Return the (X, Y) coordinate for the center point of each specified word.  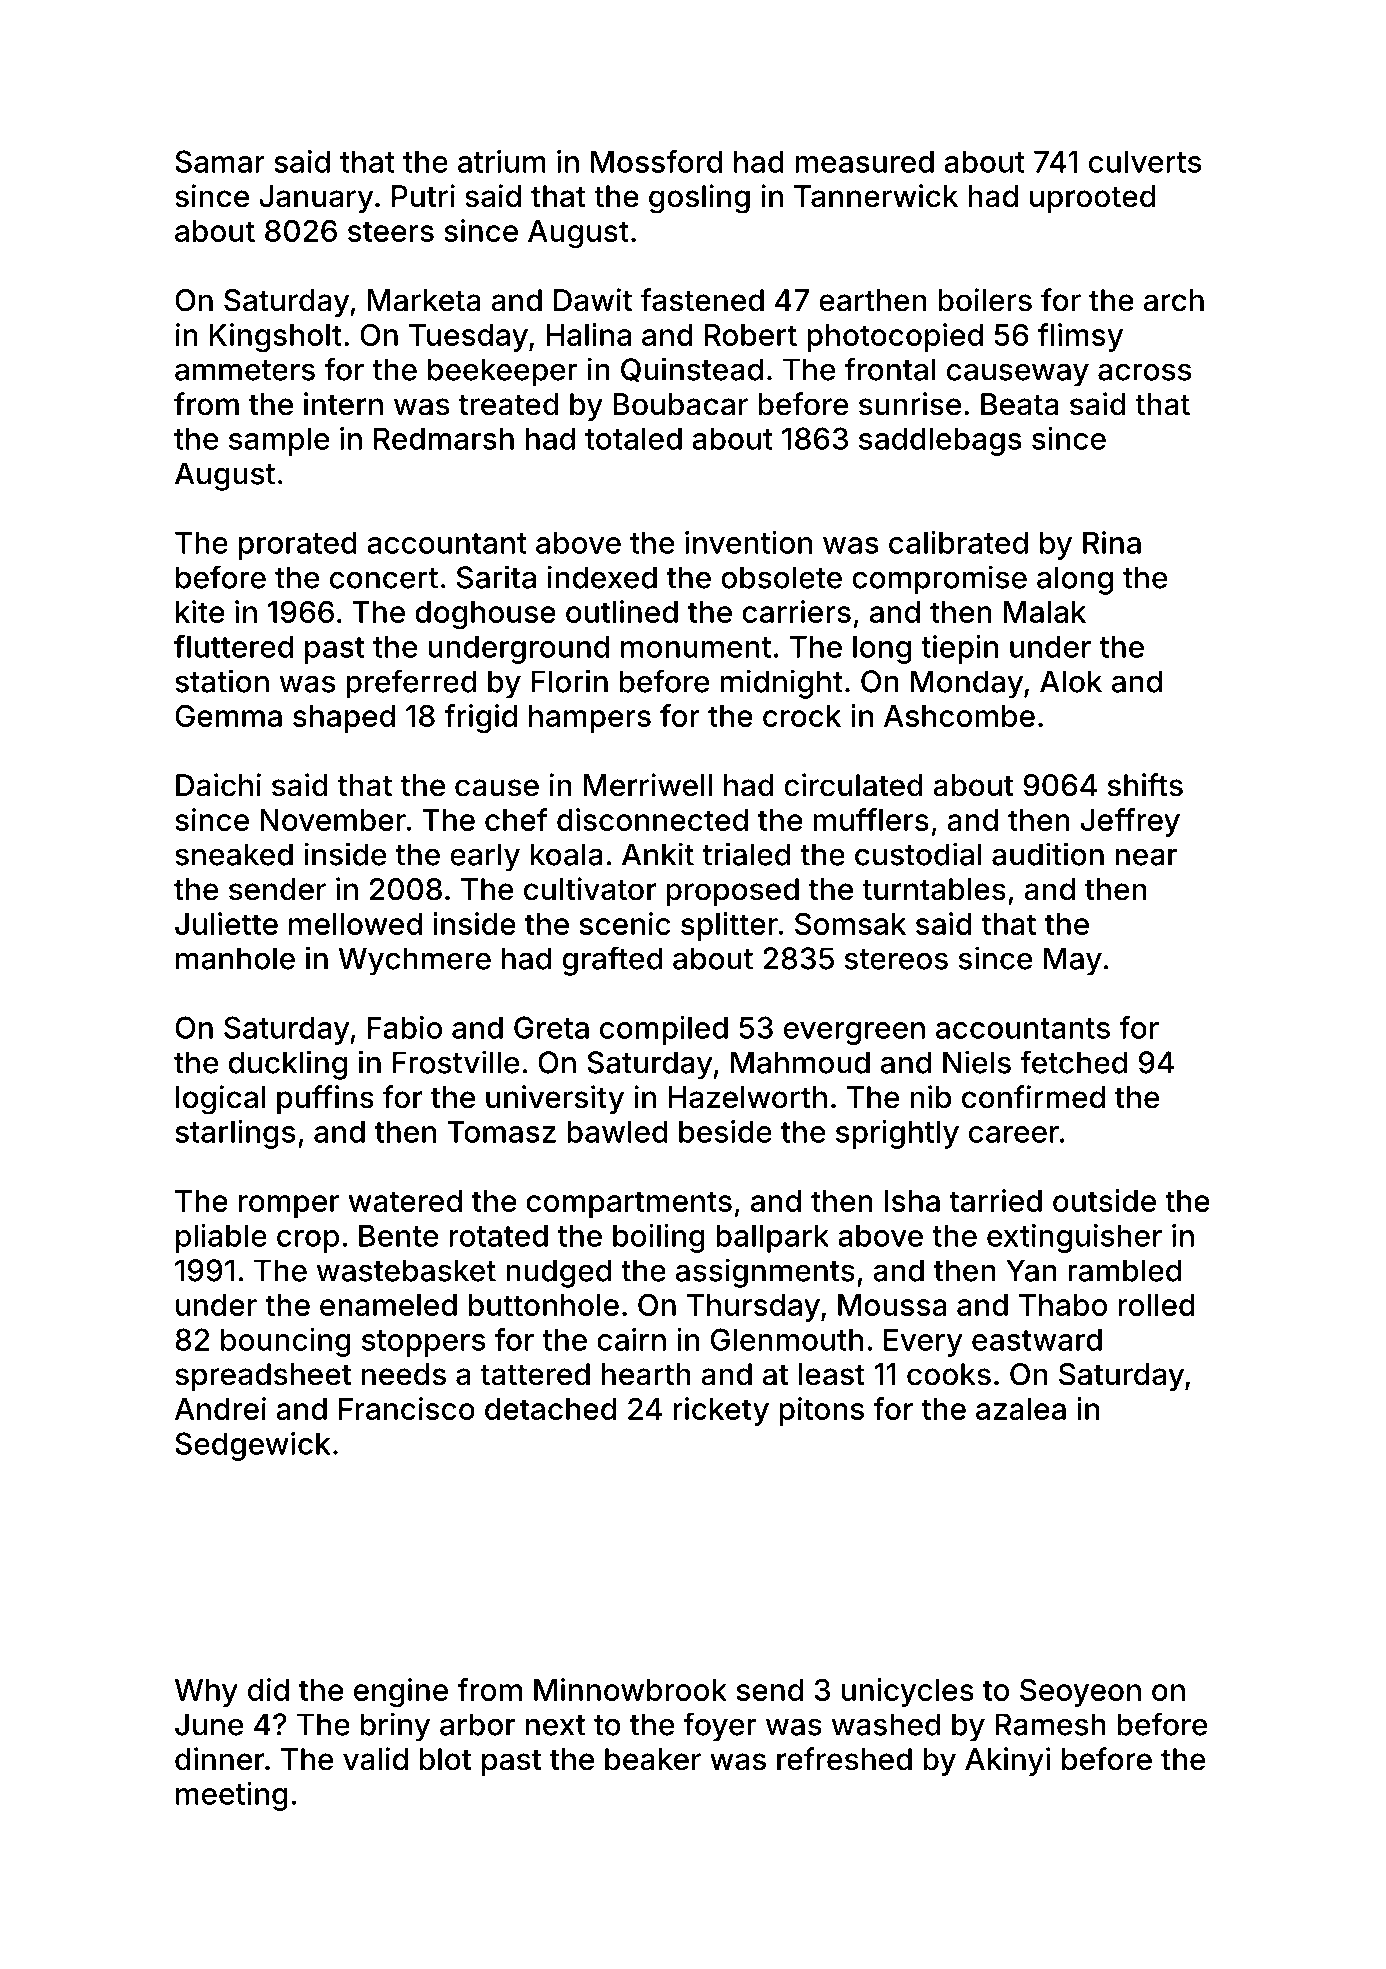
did (268, 1689)
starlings (235, 1134)
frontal (890, 369)
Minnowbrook (630, 1689)
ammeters (245, 370)
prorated (298, 546)
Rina (1112, 542)
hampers (590, 719)
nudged (558, 1273)
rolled (1156, 1305)
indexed (602, 577)
